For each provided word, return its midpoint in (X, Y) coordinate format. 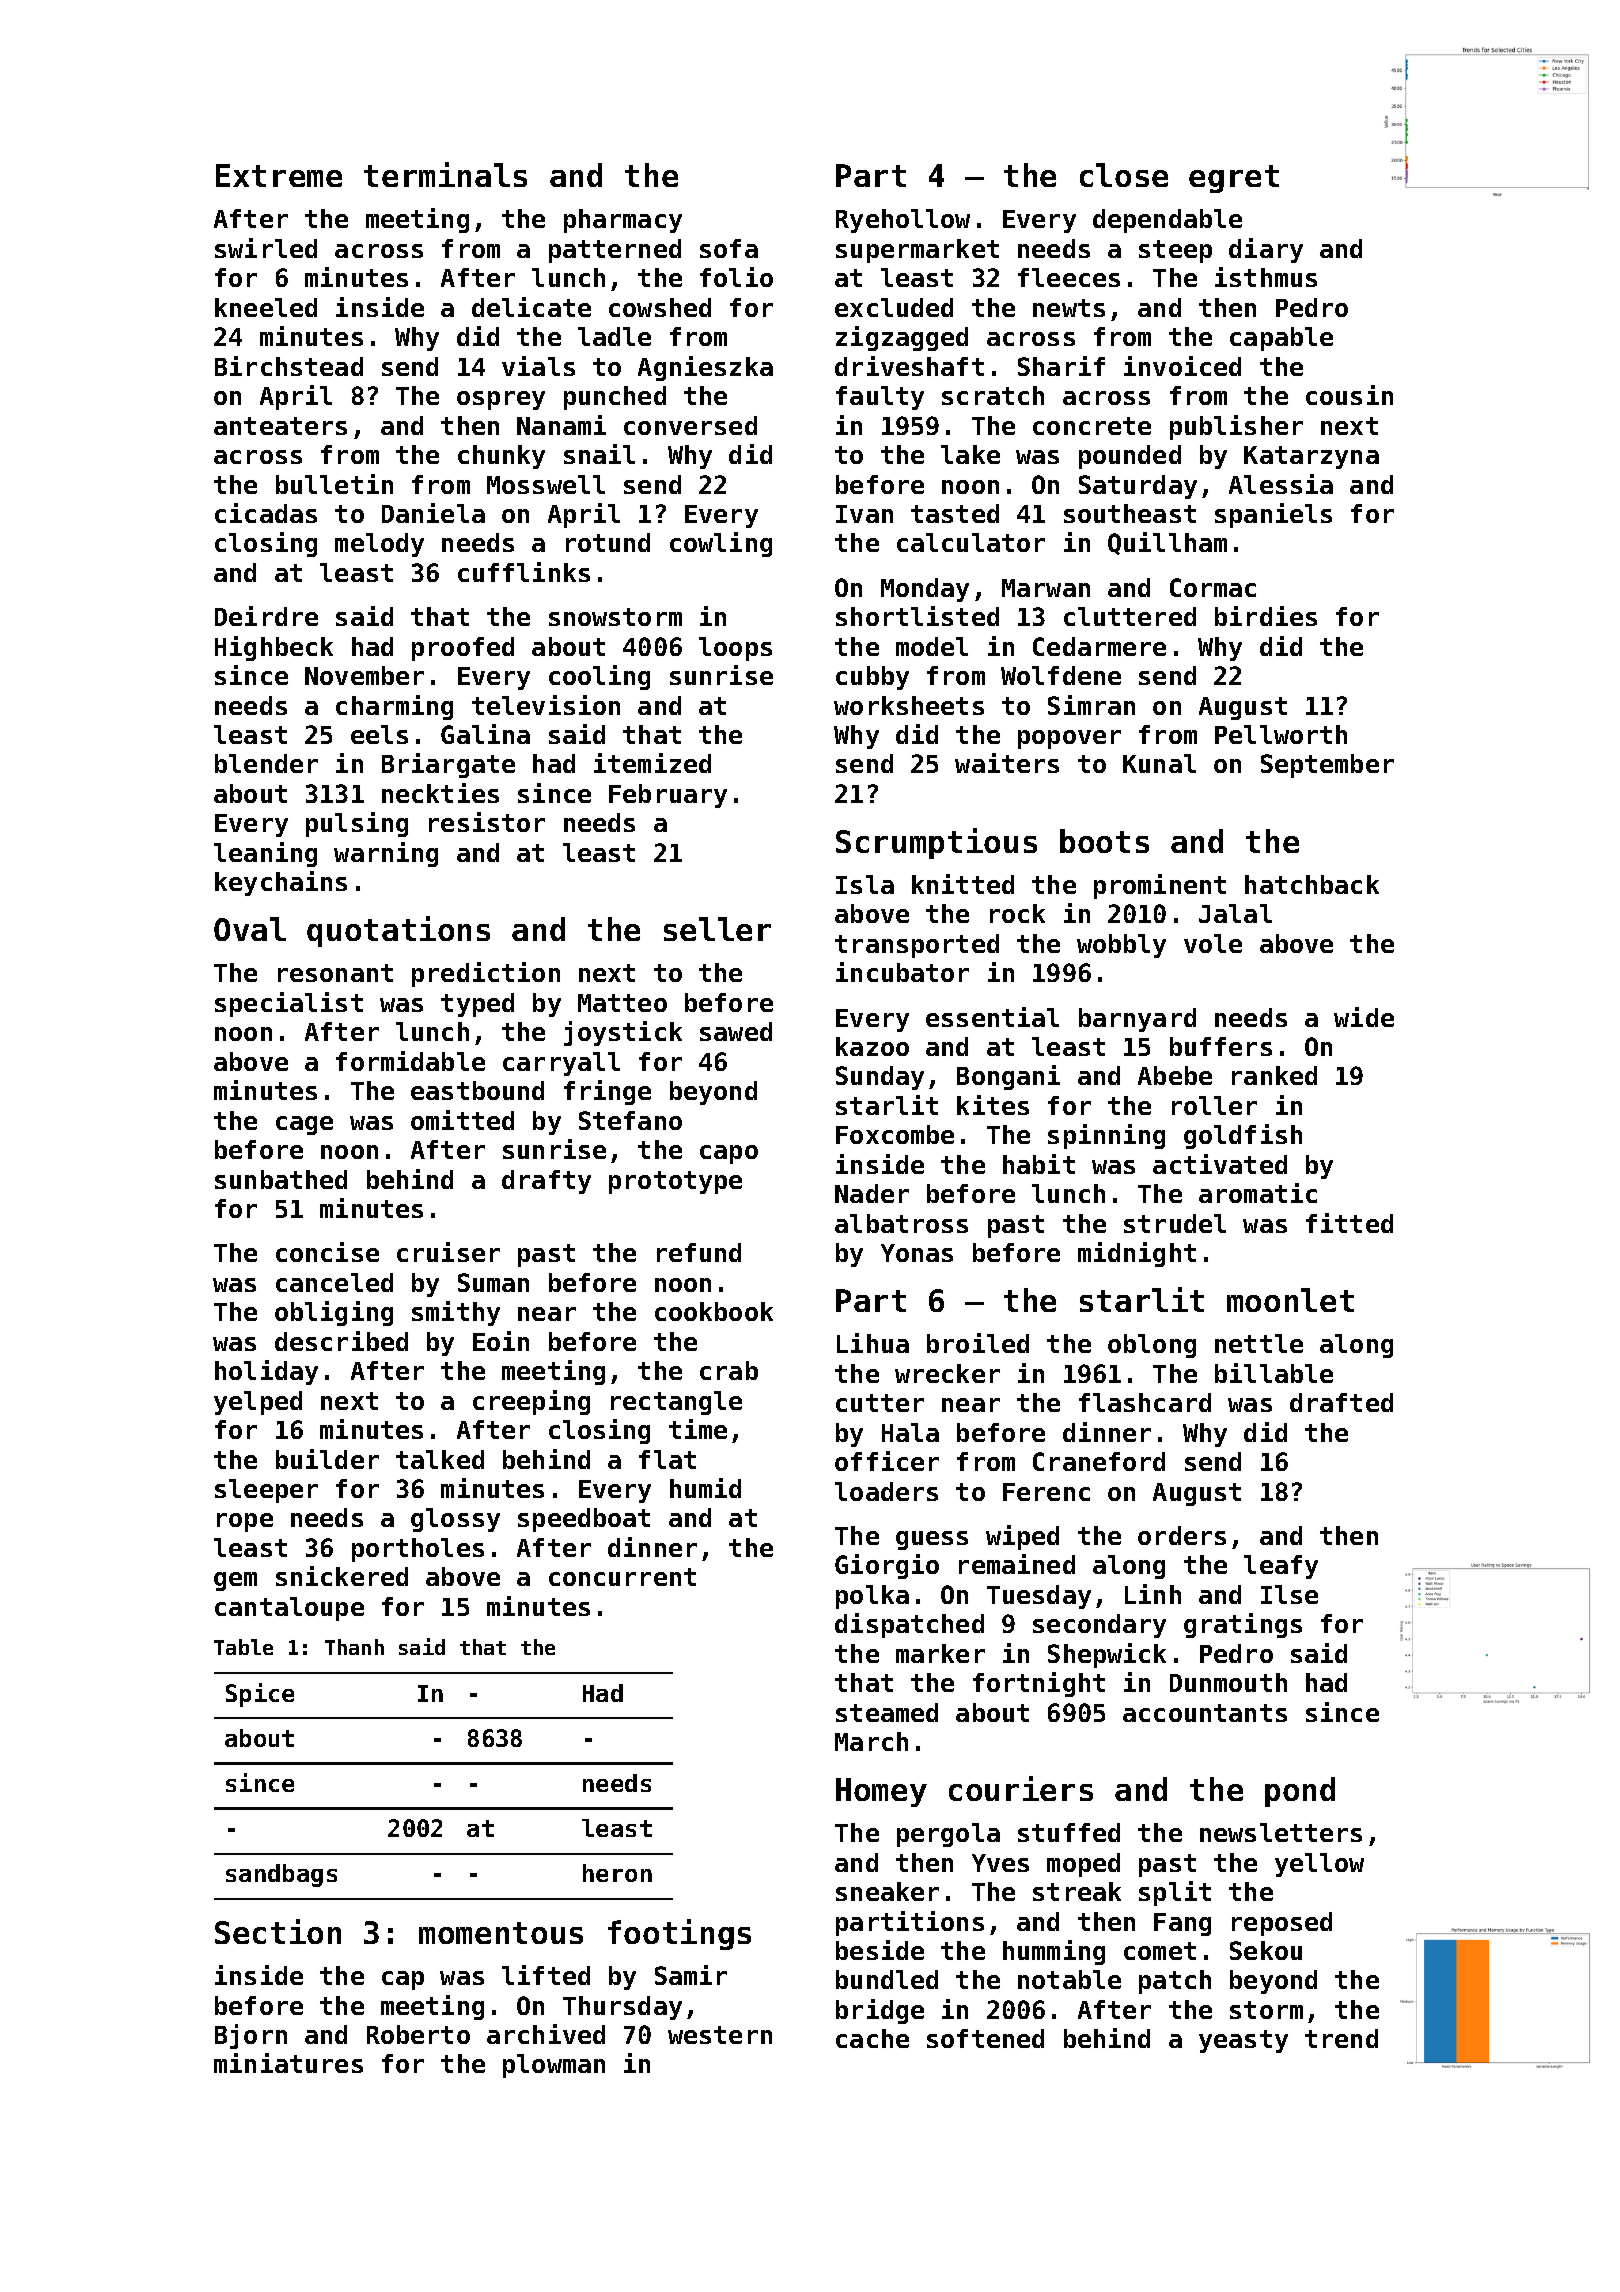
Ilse (1289, 1594)
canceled (334, 1282)
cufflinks (524, 572)
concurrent (622, 1577)
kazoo (872, 1046)
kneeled (266, 307)
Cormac (1213, 587)
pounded (1130, 457)
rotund (608, 542)
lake (970, 454)
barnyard (1137, 1020)
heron (617, 1873)
